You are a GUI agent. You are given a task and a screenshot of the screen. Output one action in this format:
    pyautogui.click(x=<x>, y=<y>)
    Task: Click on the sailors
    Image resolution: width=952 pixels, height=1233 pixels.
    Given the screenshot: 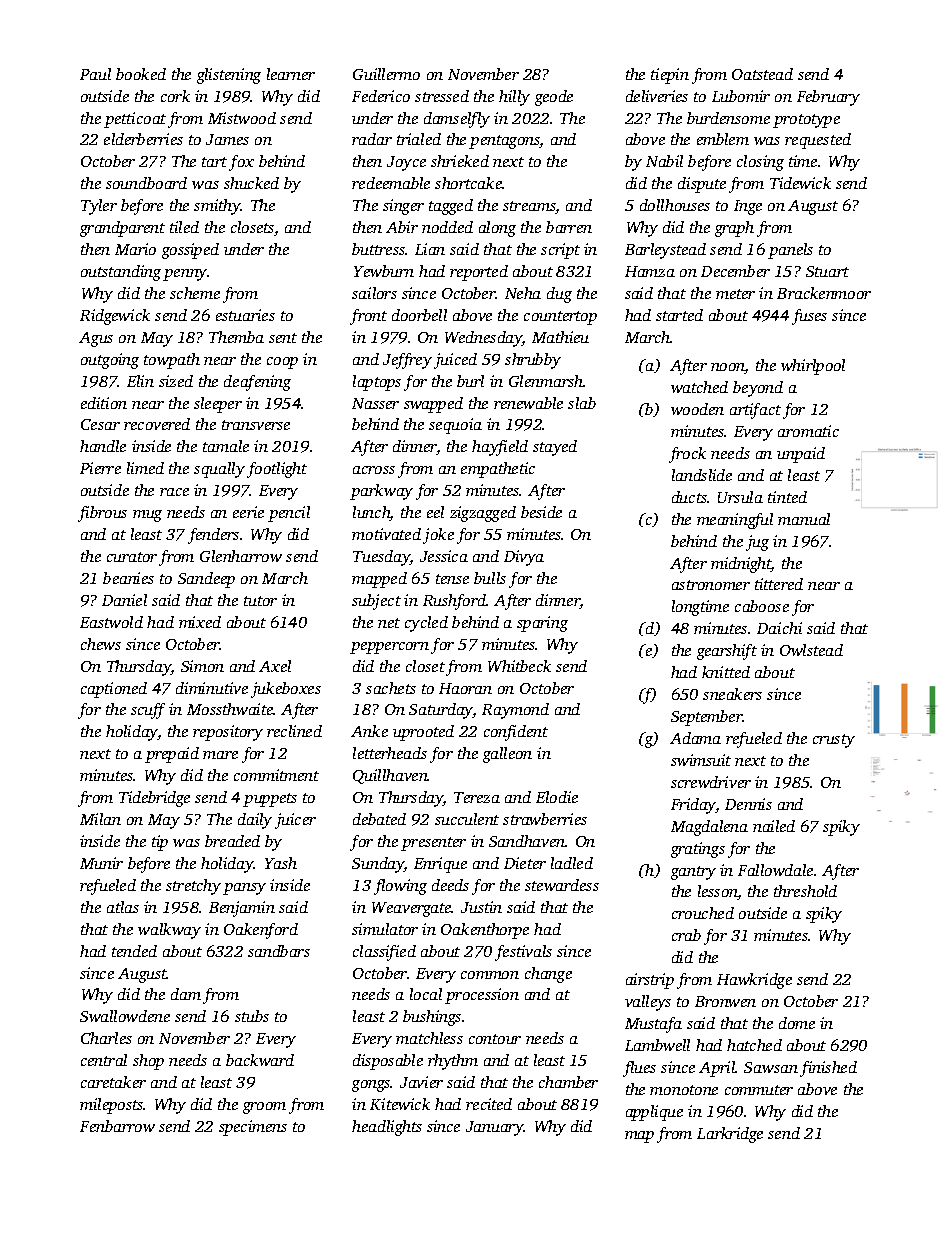 What is the action you would take?
    pyautogui.click(x=374, y=293)
